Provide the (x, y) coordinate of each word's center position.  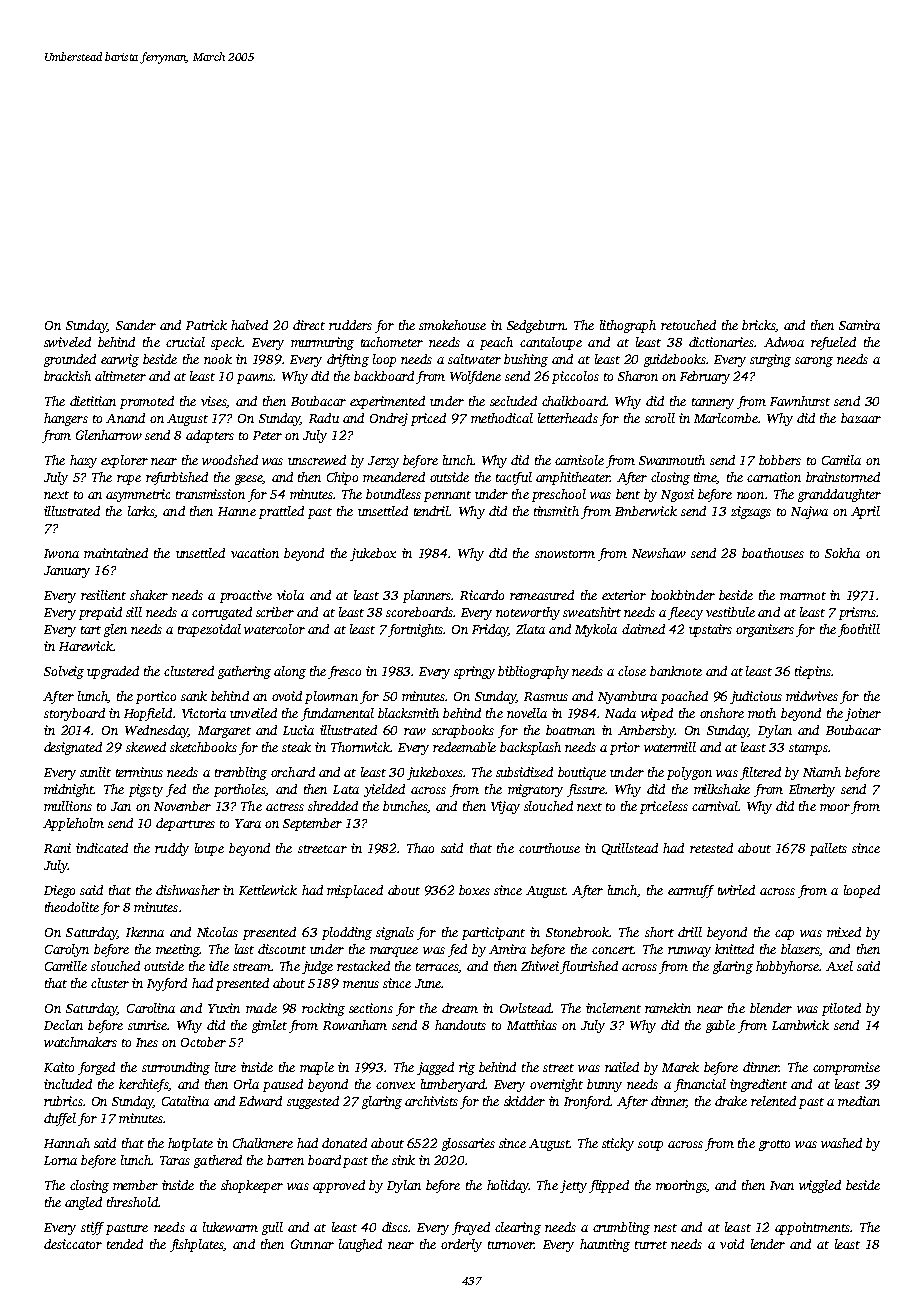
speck (226, 343)
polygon (689, 773)
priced (428, 419)
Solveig (64, 672)
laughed (360, 1245)
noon (750, 495)
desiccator (73, 1244)
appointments (812, 1228)
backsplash (530, 748)
